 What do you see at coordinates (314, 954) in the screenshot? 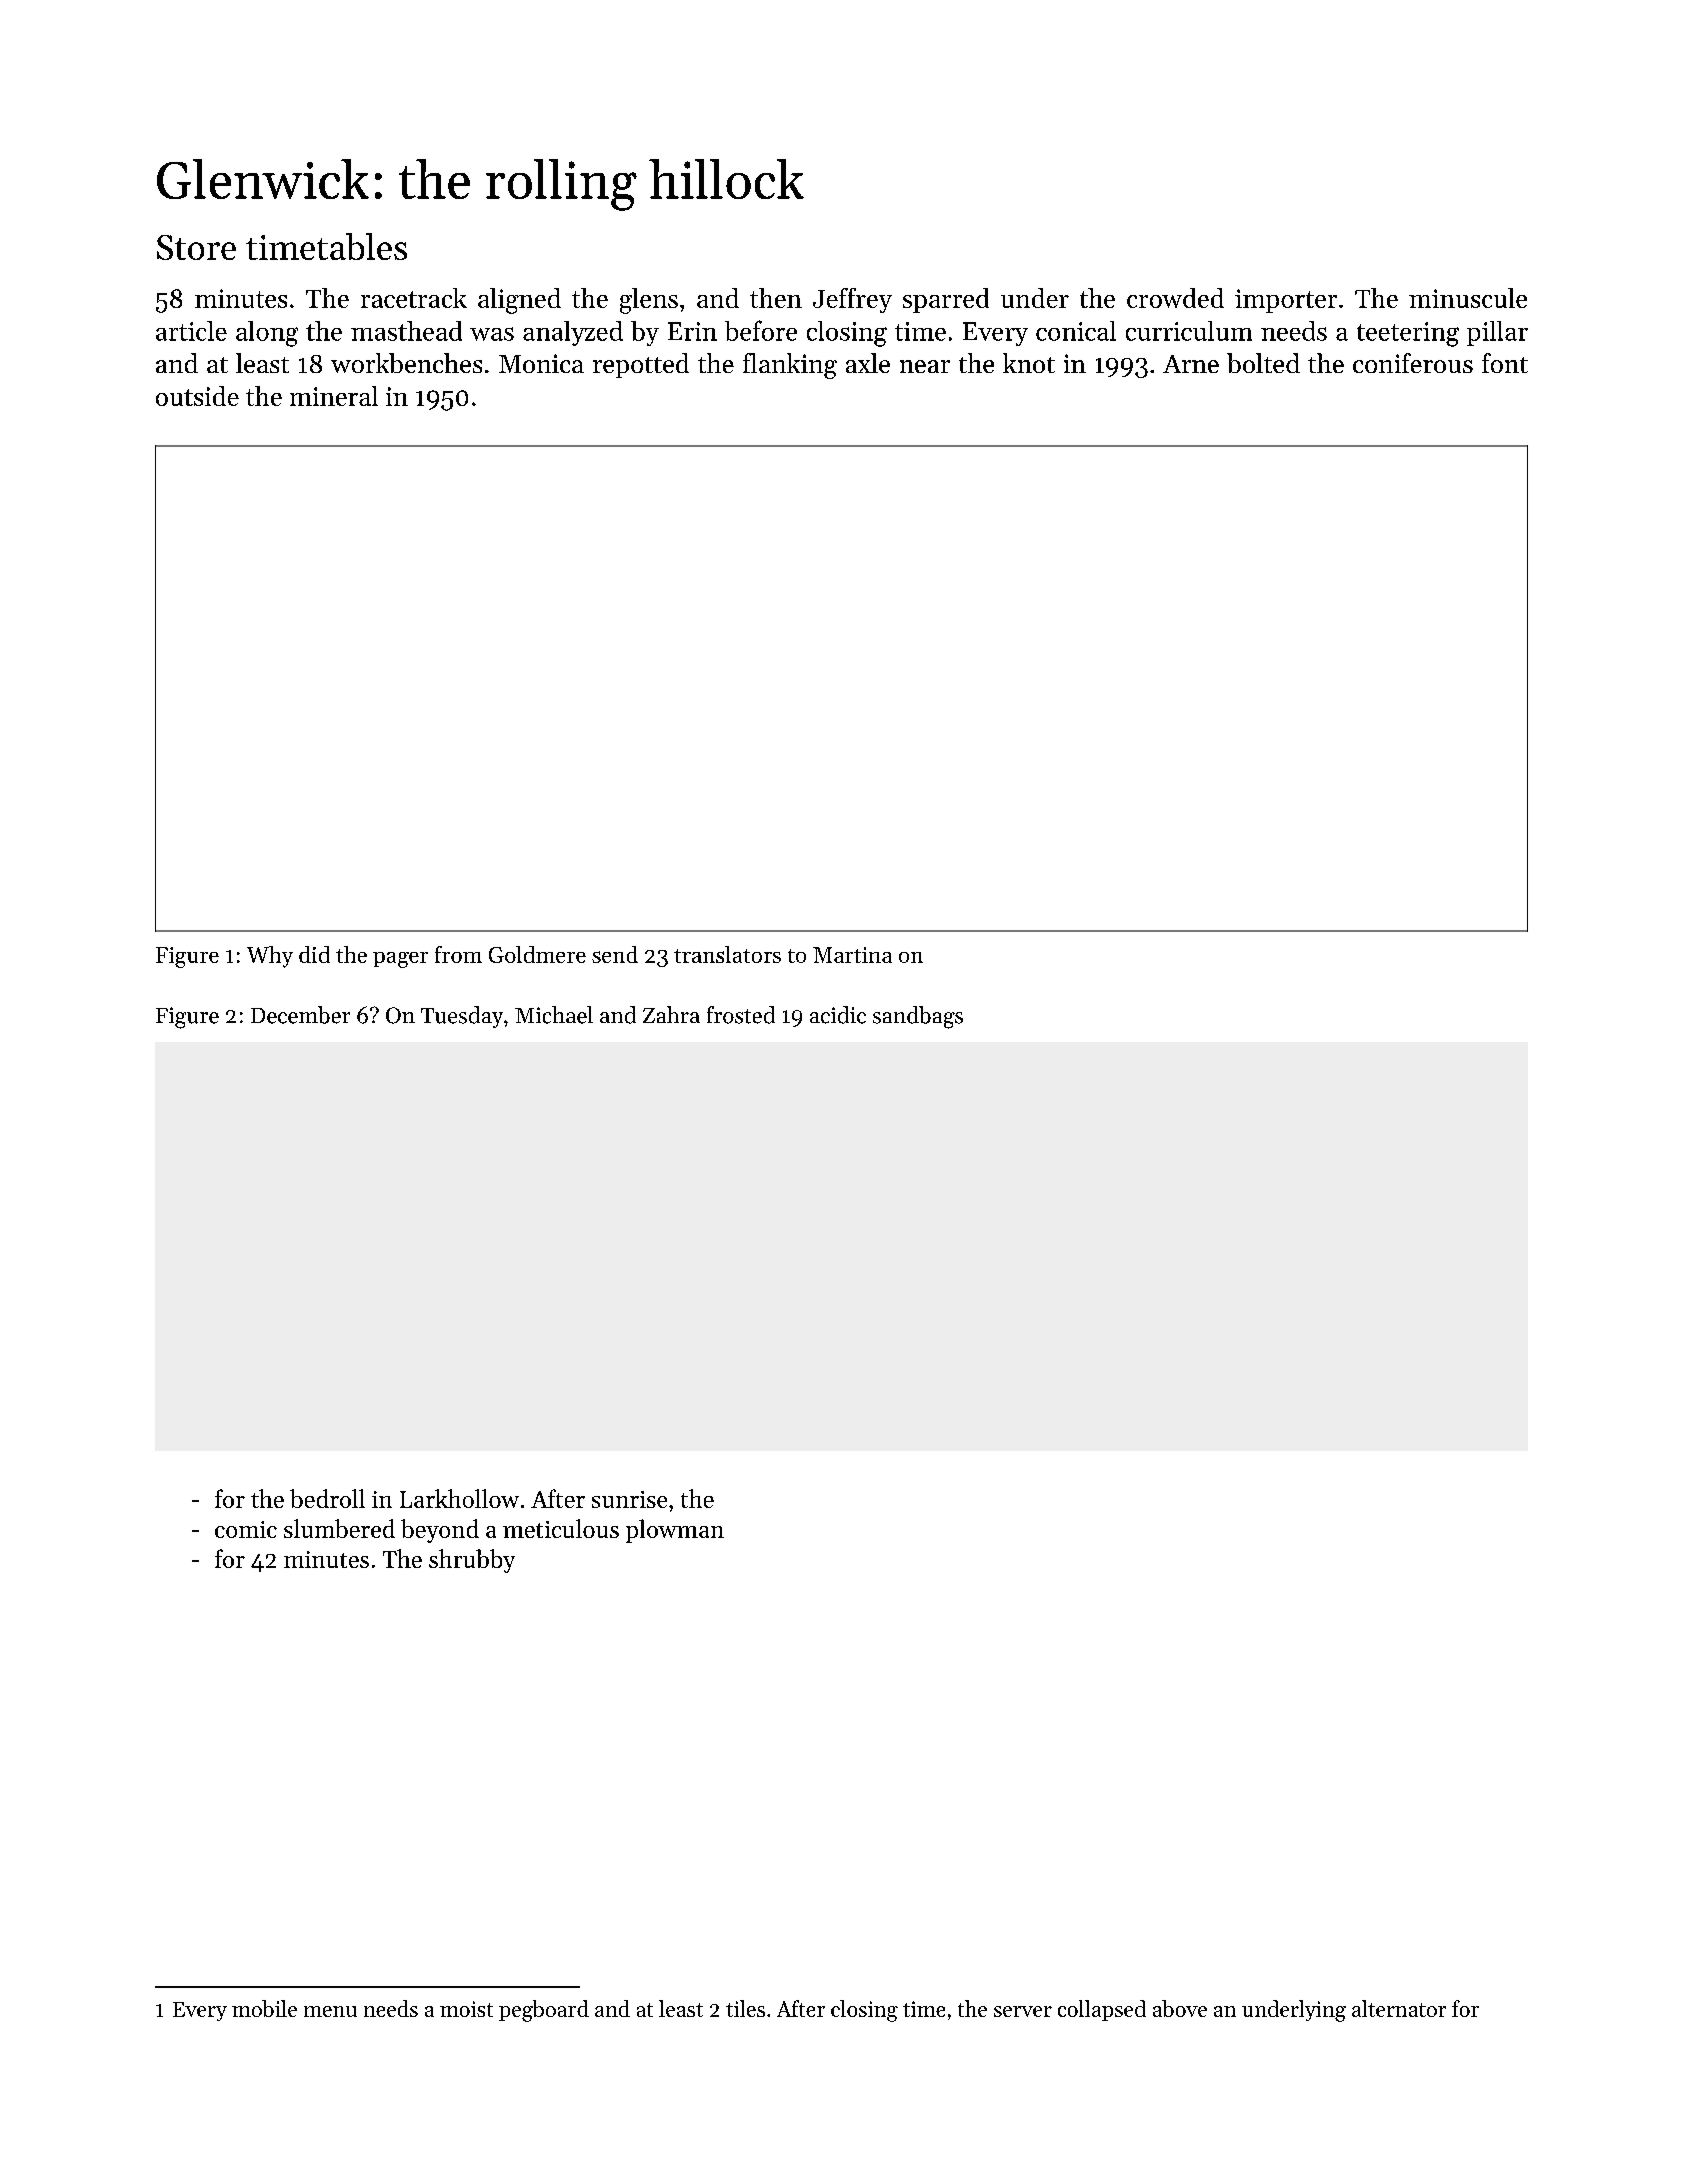
I see `did` at bounding box center [314, 954].
